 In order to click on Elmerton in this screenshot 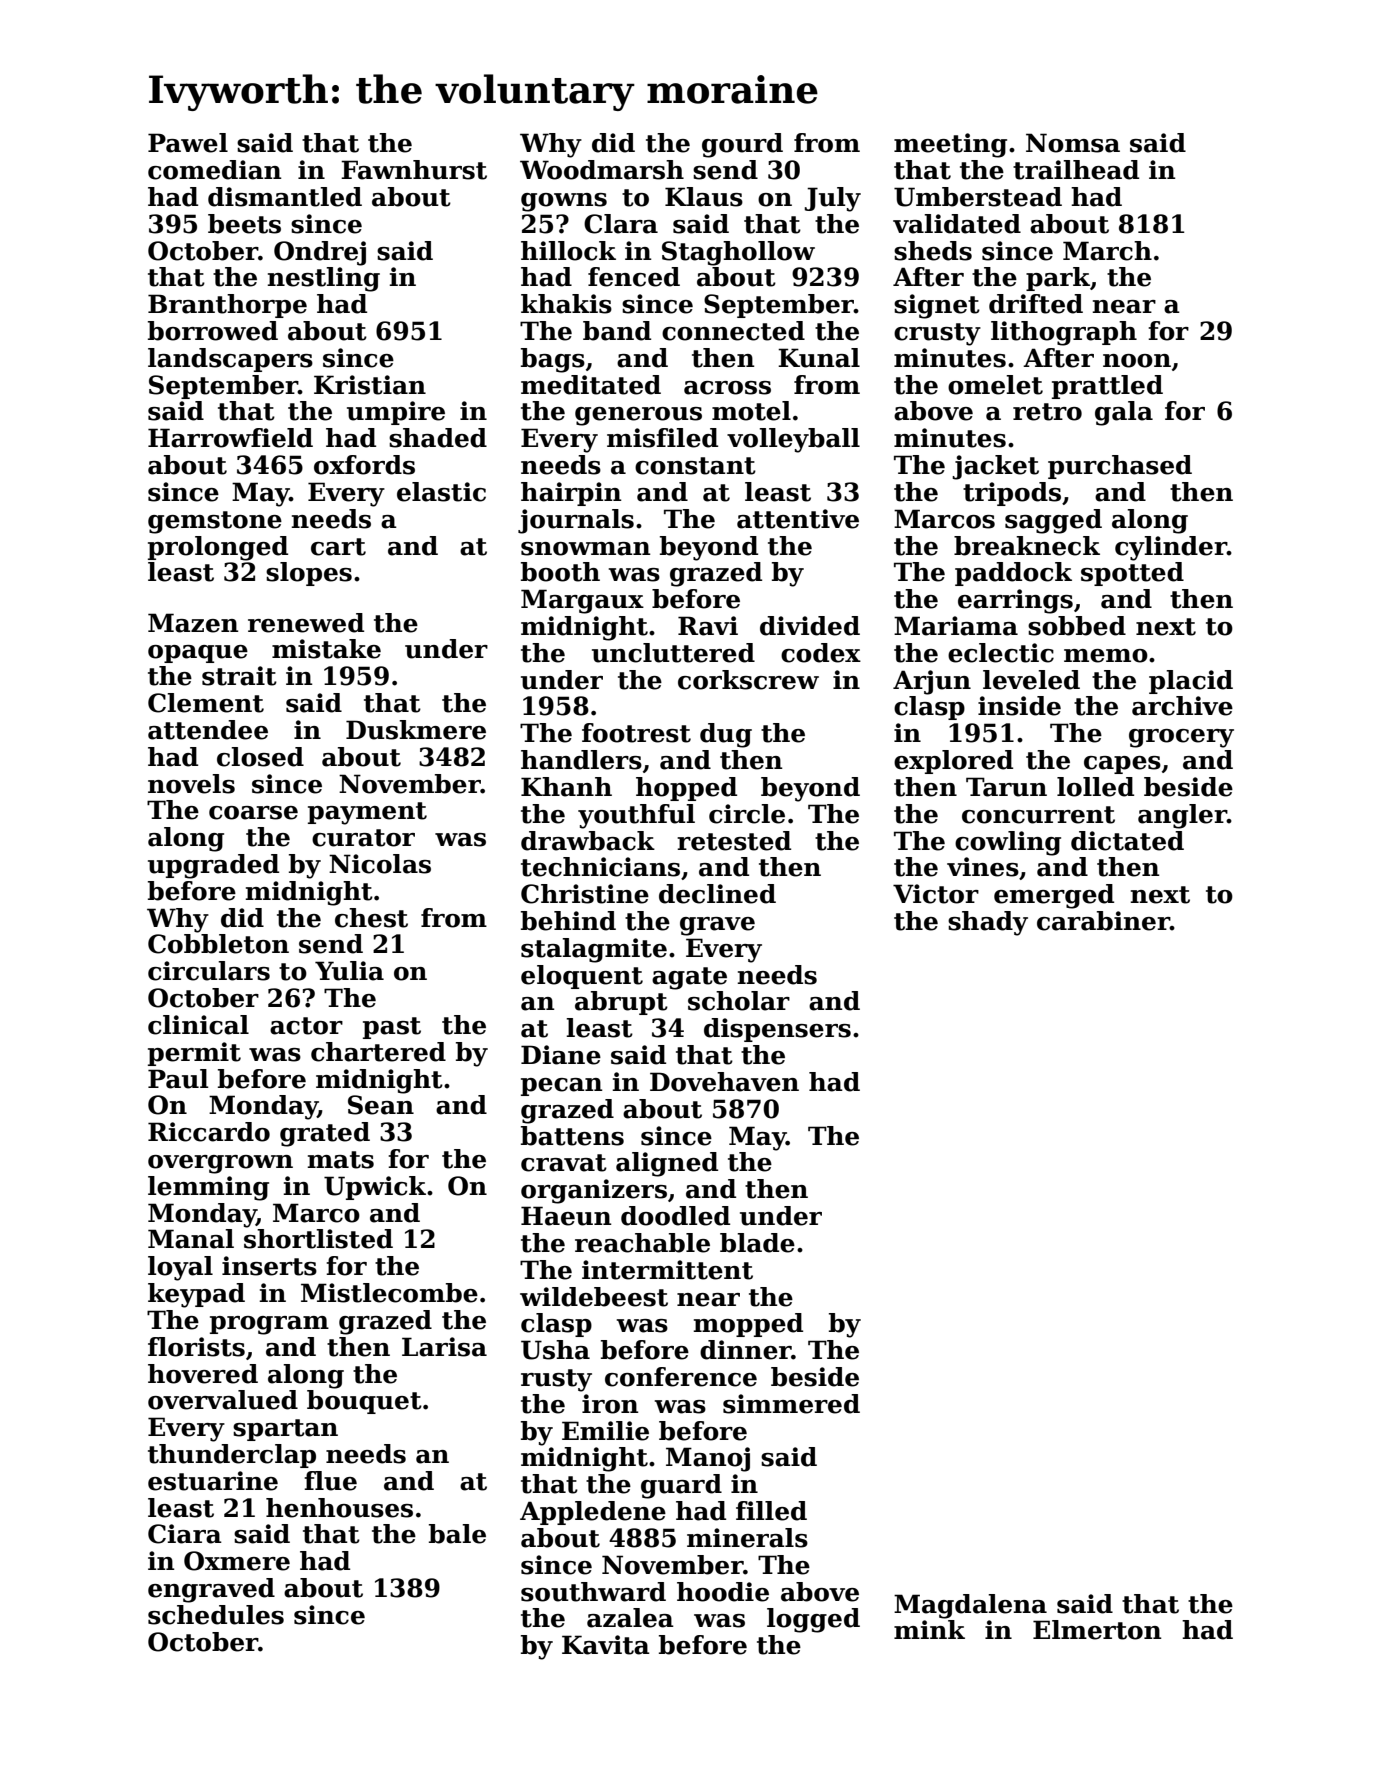, I will do `click(1097, 1630)`.
